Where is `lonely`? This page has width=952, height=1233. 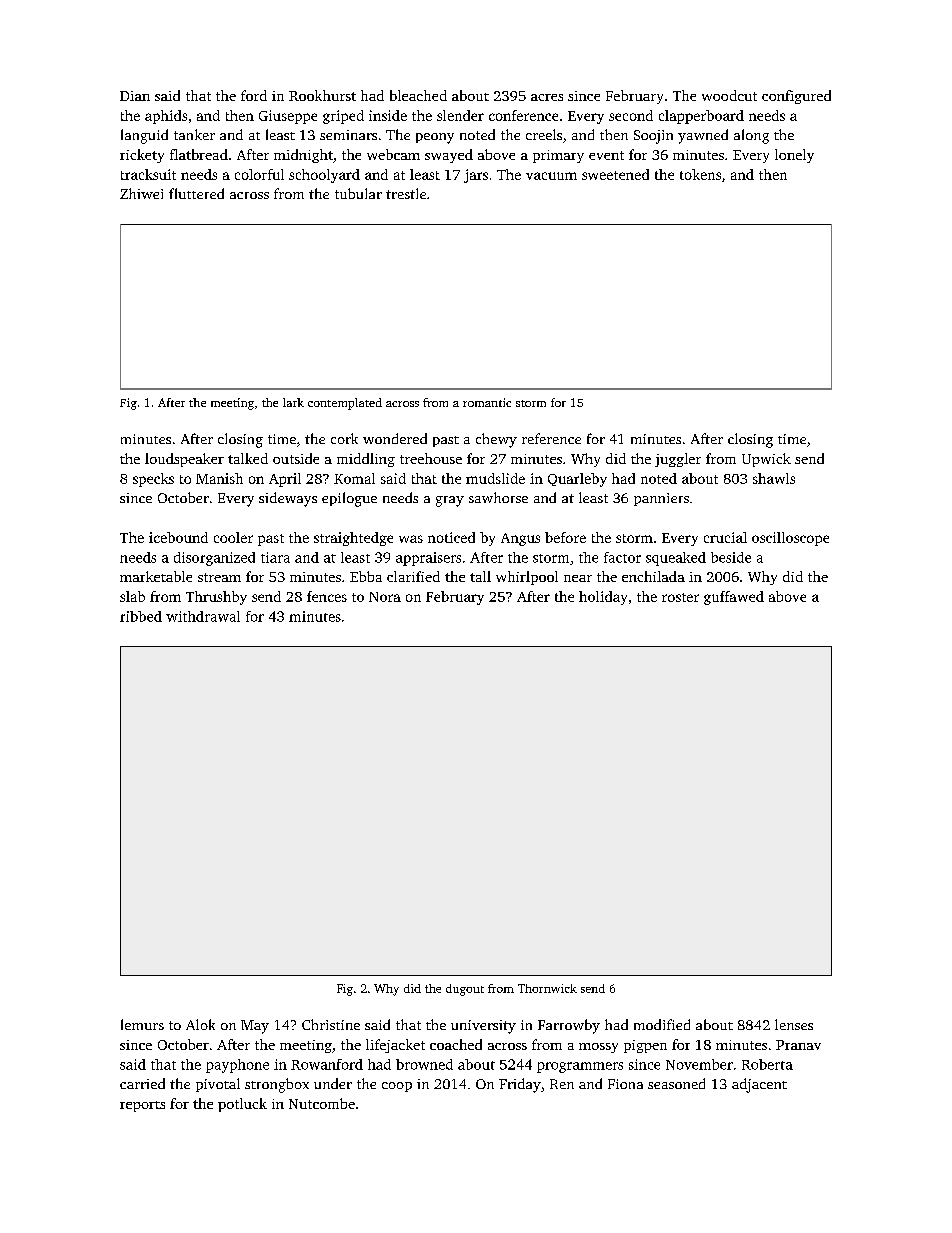
lonely is located at coordinates (794, 156).
